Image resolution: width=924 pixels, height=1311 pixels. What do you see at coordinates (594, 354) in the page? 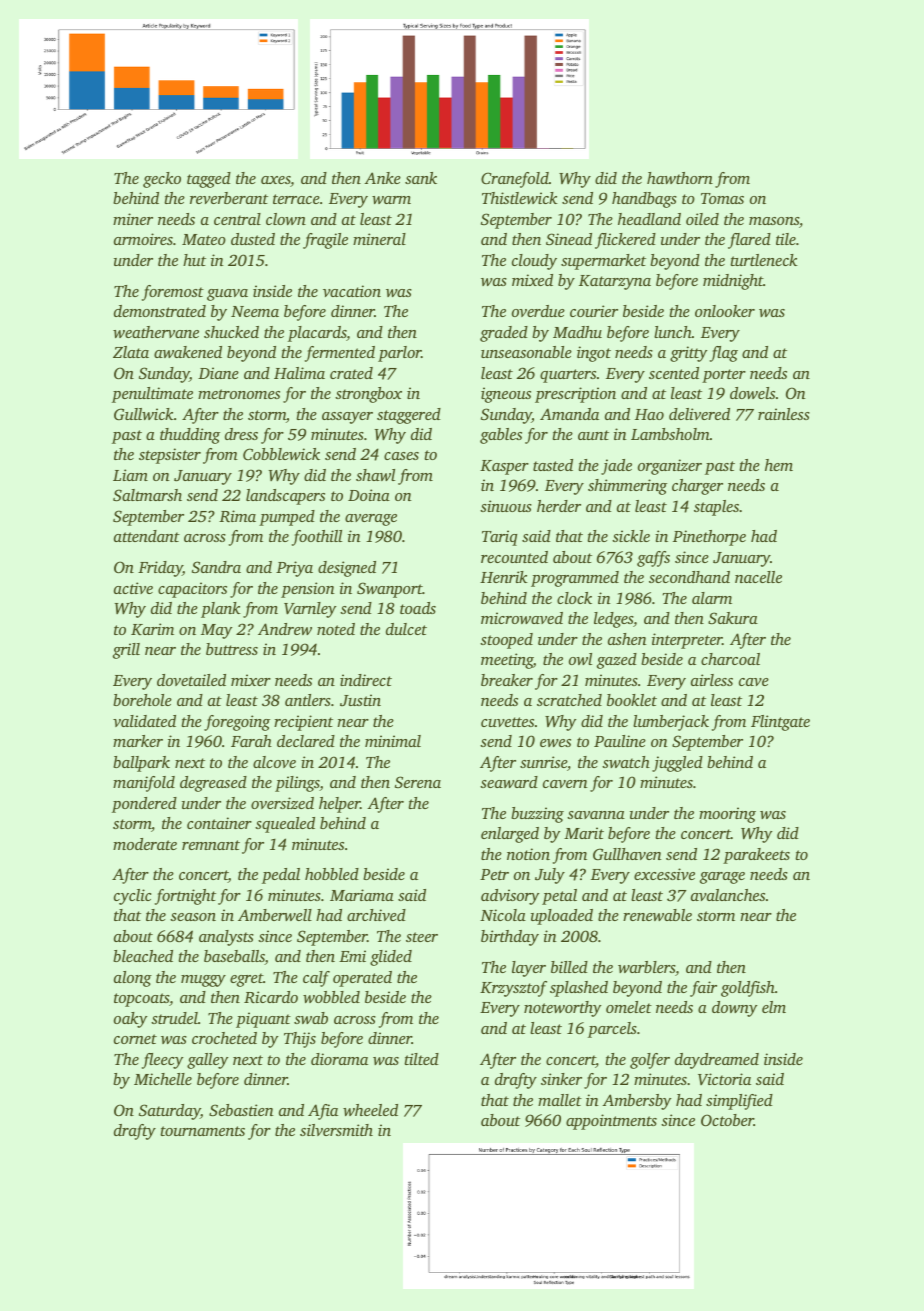
I see `ingot` at bounding box center [594, 354].
